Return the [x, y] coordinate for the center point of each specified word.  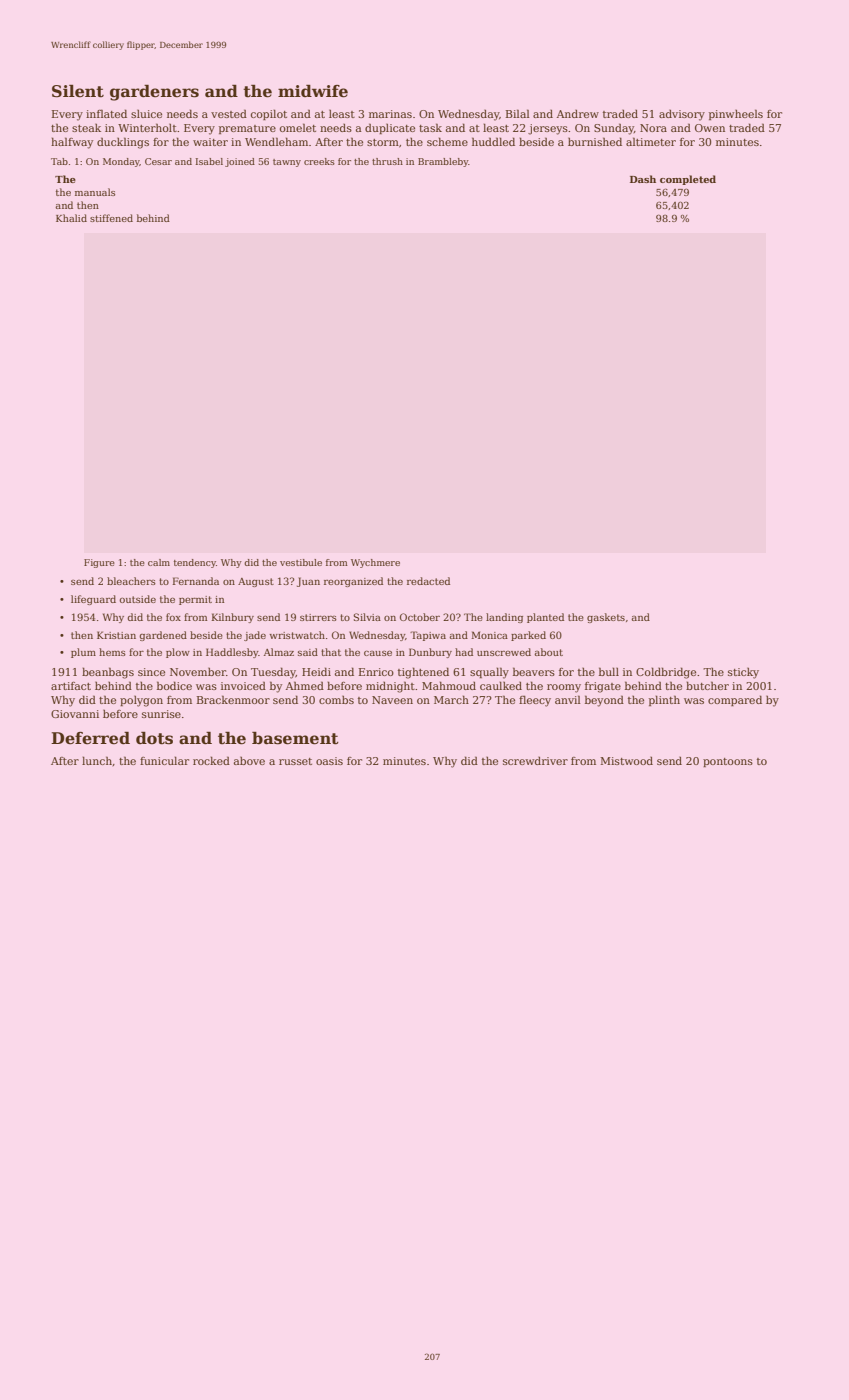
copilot [269, 114]
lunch [97, 760]
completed [688, 180]
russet [295, 761]
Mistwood [626, 761]
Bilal [518, 113]
